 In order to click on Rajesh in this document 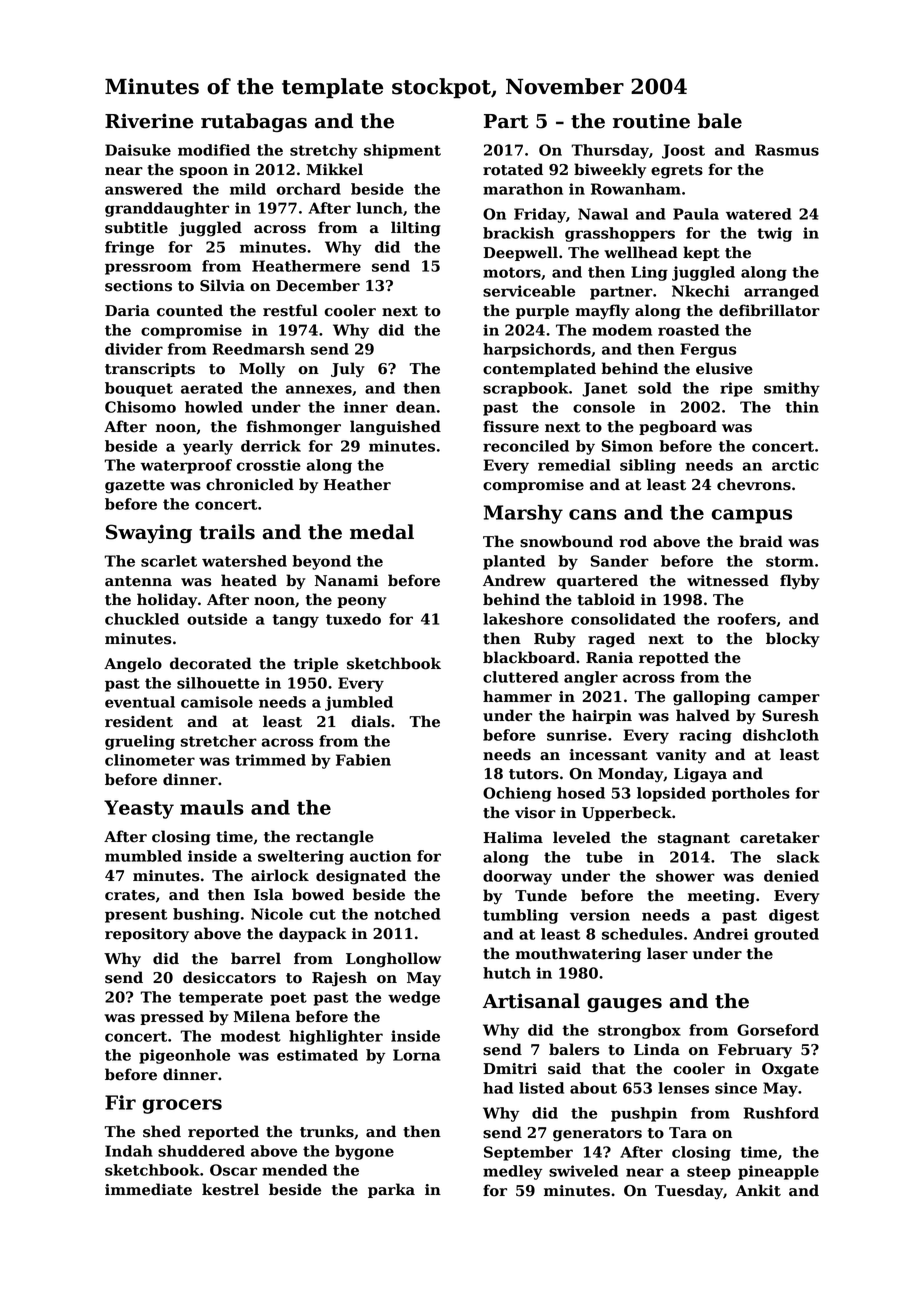, I will do `click(339, 979)`.
